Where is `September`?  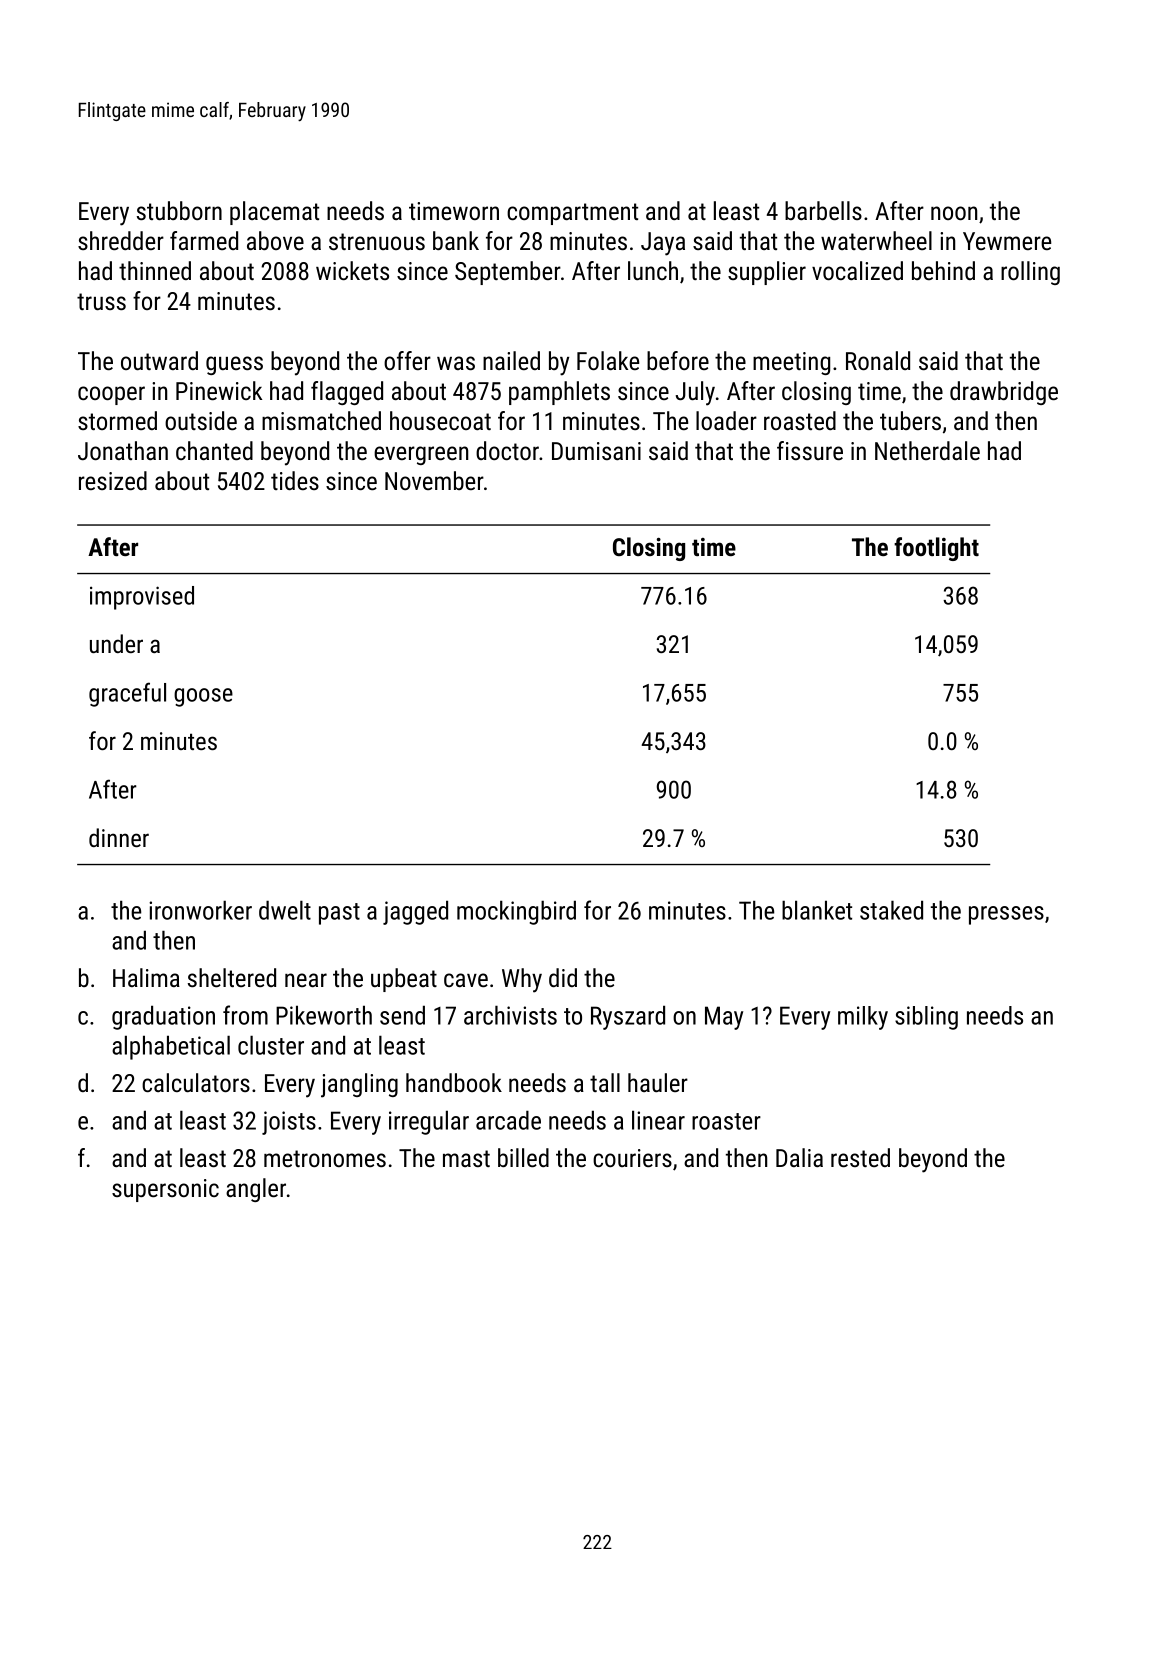 September is located at coordinates (508, 273).
